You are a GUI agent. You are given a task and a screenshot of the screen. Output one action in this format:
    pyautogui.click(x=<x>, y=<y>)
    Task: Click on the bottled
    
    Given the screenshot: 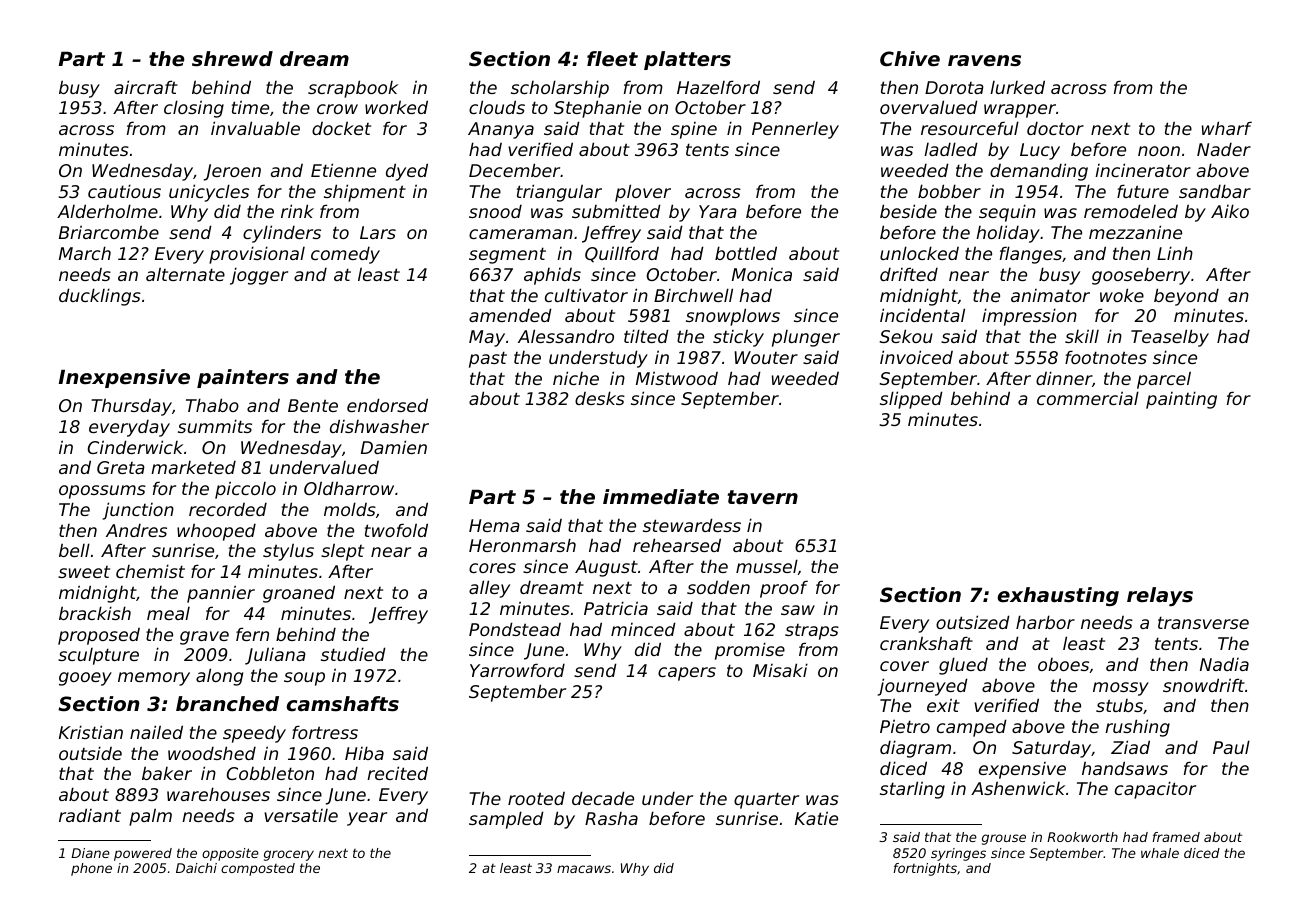 What is the action you would take?
    pyautogui.click(x=746, y=253)
